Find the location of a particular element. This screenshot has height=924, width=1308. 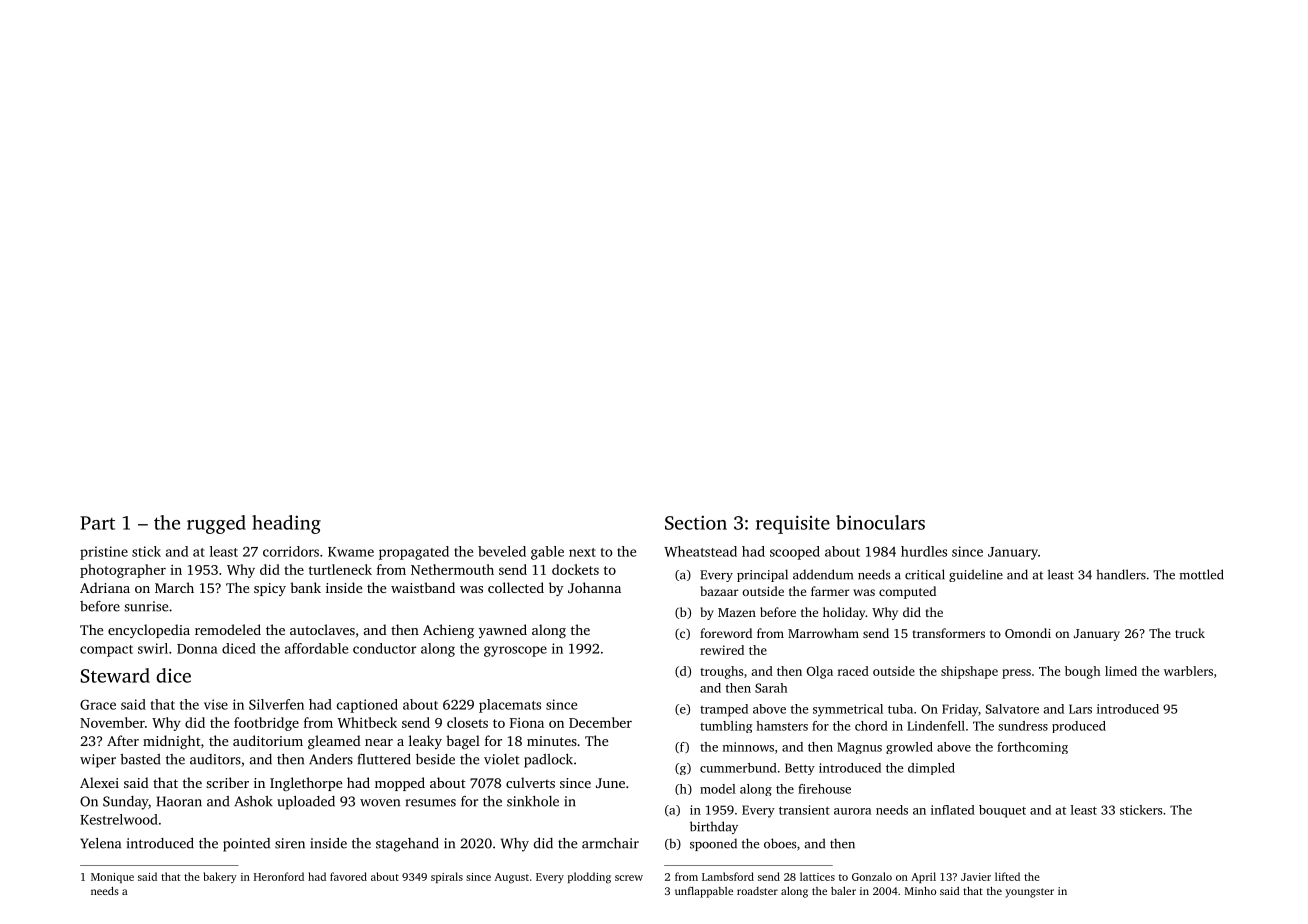

gyroscope is located at coordinates (515, 651).
